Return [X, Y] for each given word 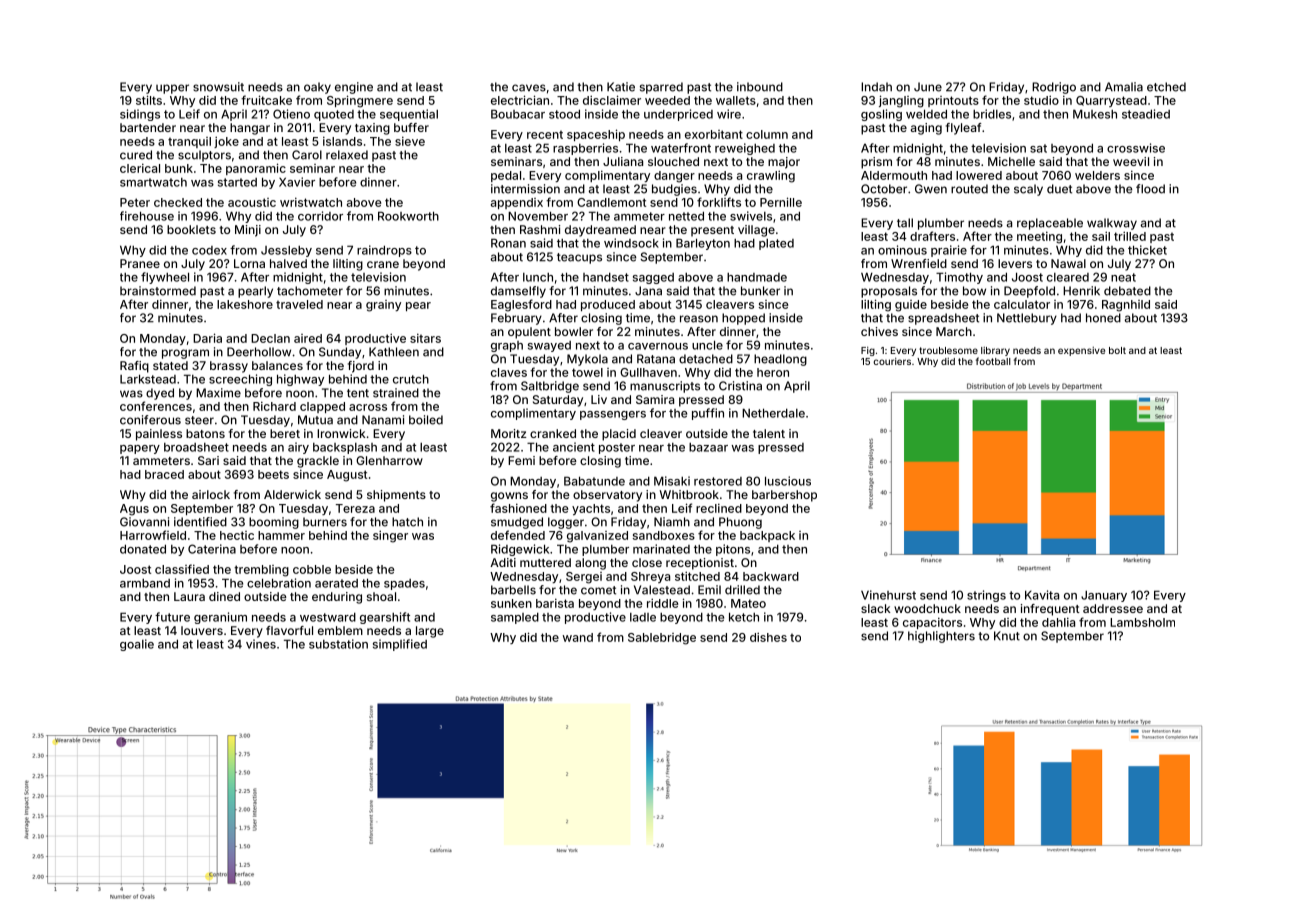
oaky [317, 88]
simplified [400, 645]
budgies [674, 190]
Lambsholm [1142, 622]
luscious [788, 481]
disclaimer [612, 100]
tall [905, 223]
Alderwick [292, 494]
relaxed [347, 155]
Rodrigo [1054, 88]
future [172, 617]
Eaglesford [521, 305]
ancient [574, 447]
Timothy [959, 278]
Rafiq [134, 367]
